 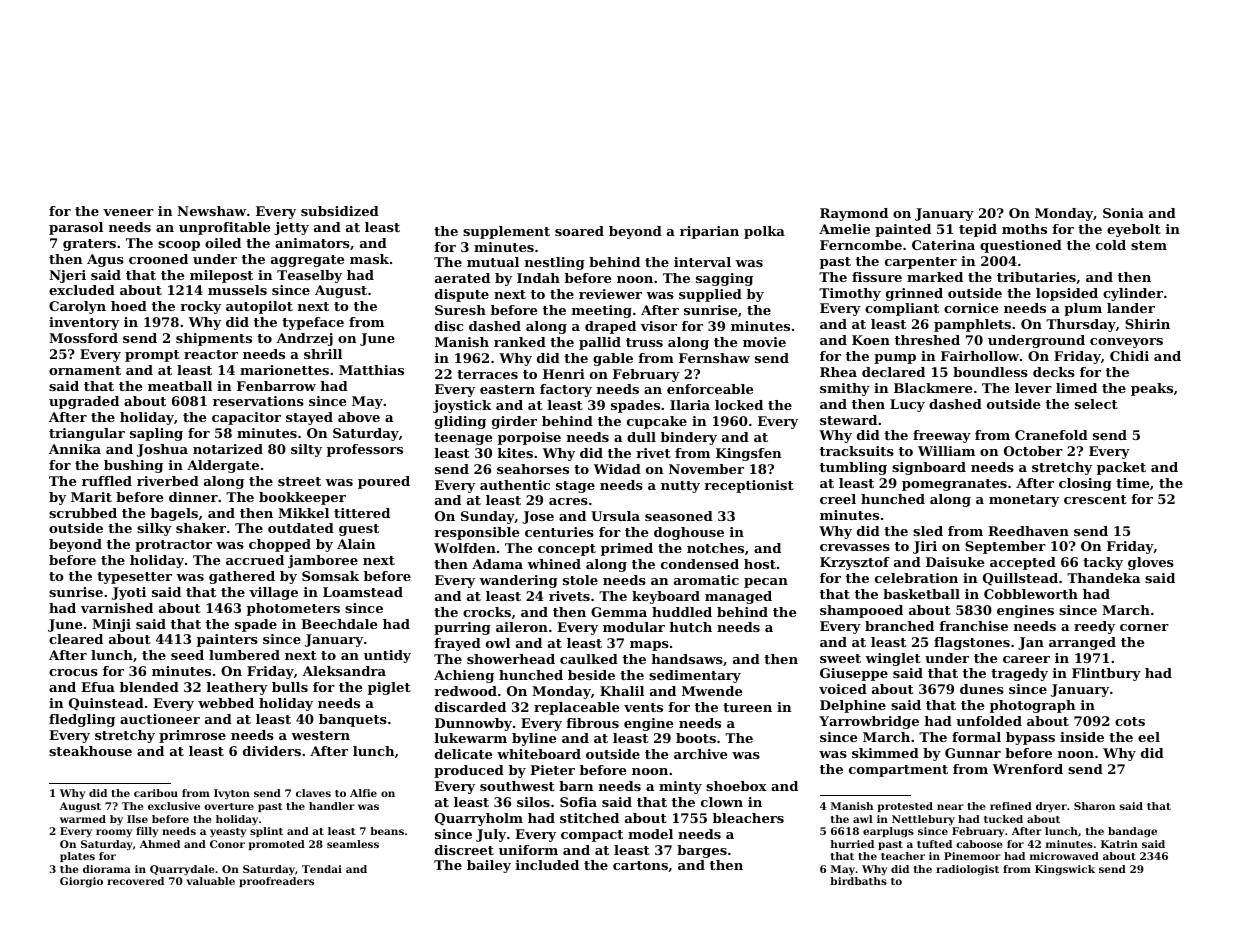 I want to click on typesetter, so click(x=134, y=578).
